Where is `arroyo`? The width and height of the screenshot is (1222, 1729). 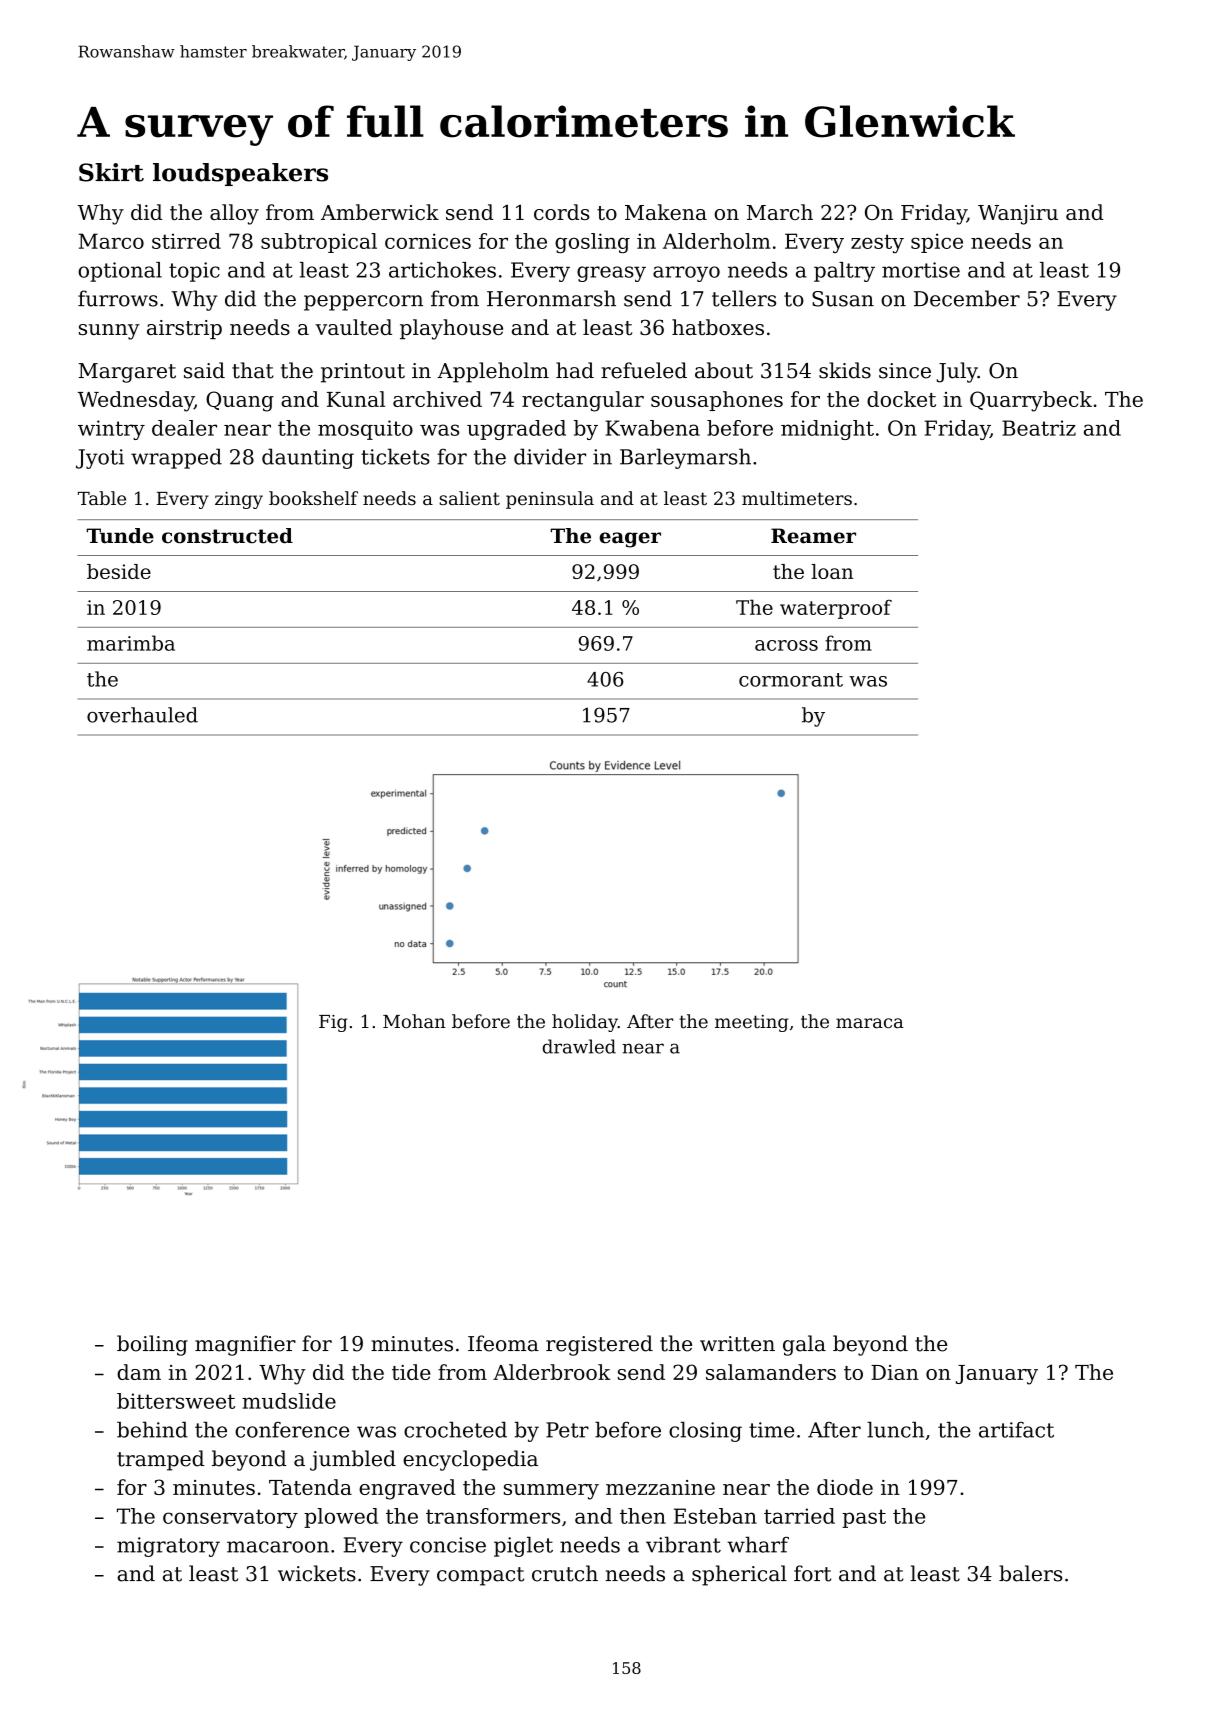
arroyo is located at coordinates (686, 274).
